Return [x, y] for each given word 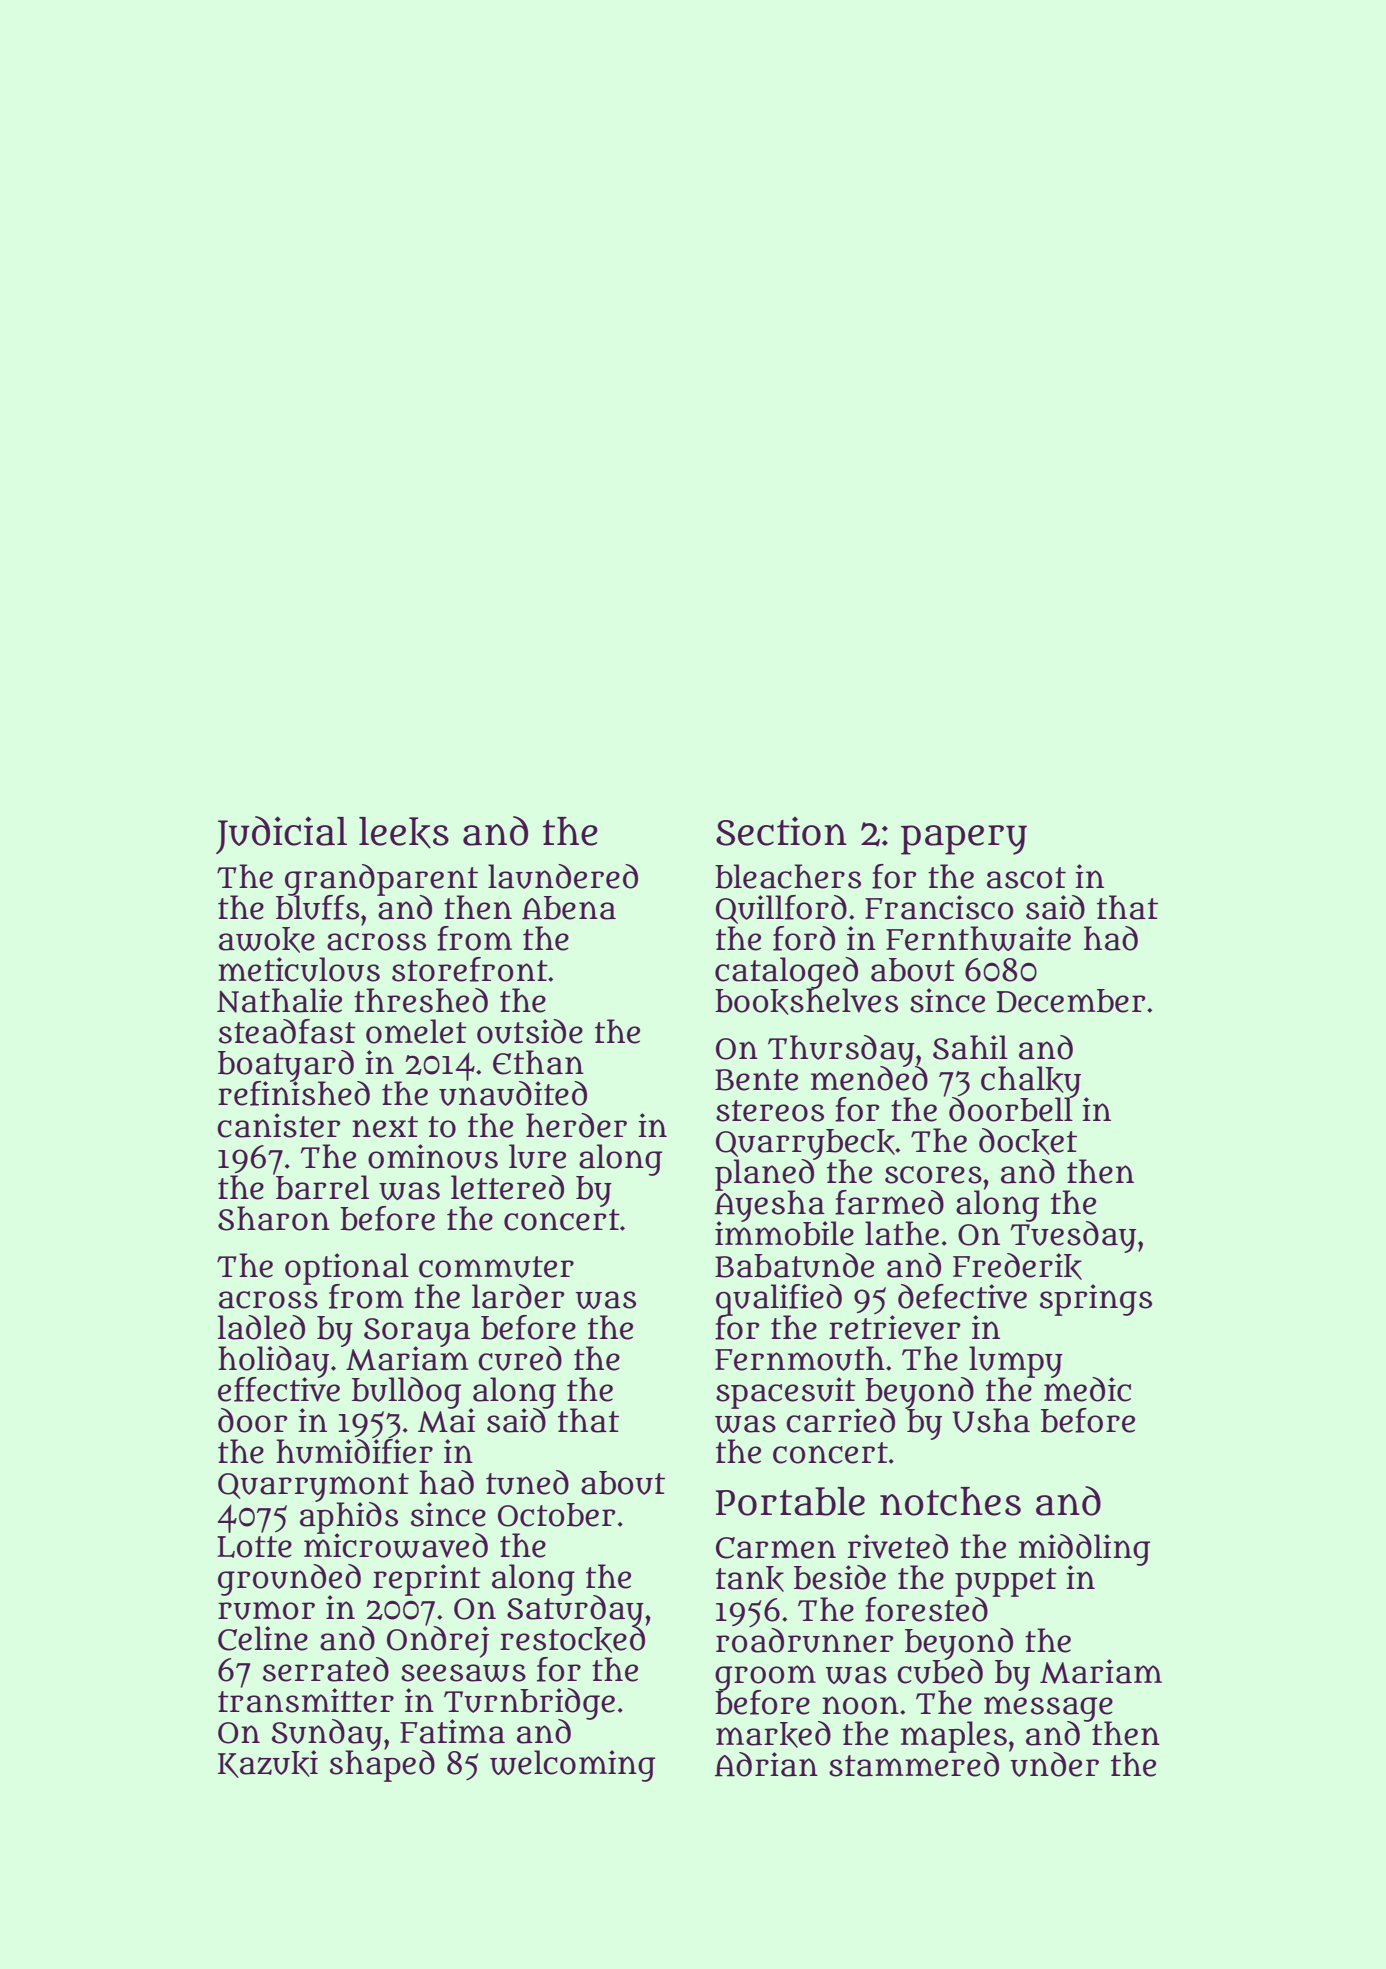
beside [840, 1577]
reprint [427, 1580]
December [1071, 1001]
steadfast [287, 1031]
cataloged [786, 973]
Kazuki [268, 1764]
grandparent [381, 879]
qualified [779, 1299]
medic [1087, 1389]
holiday [273, 1361]
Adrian [766, 1764]
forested [926, 1609]
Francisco [939, 907]
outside [530, 1031]
